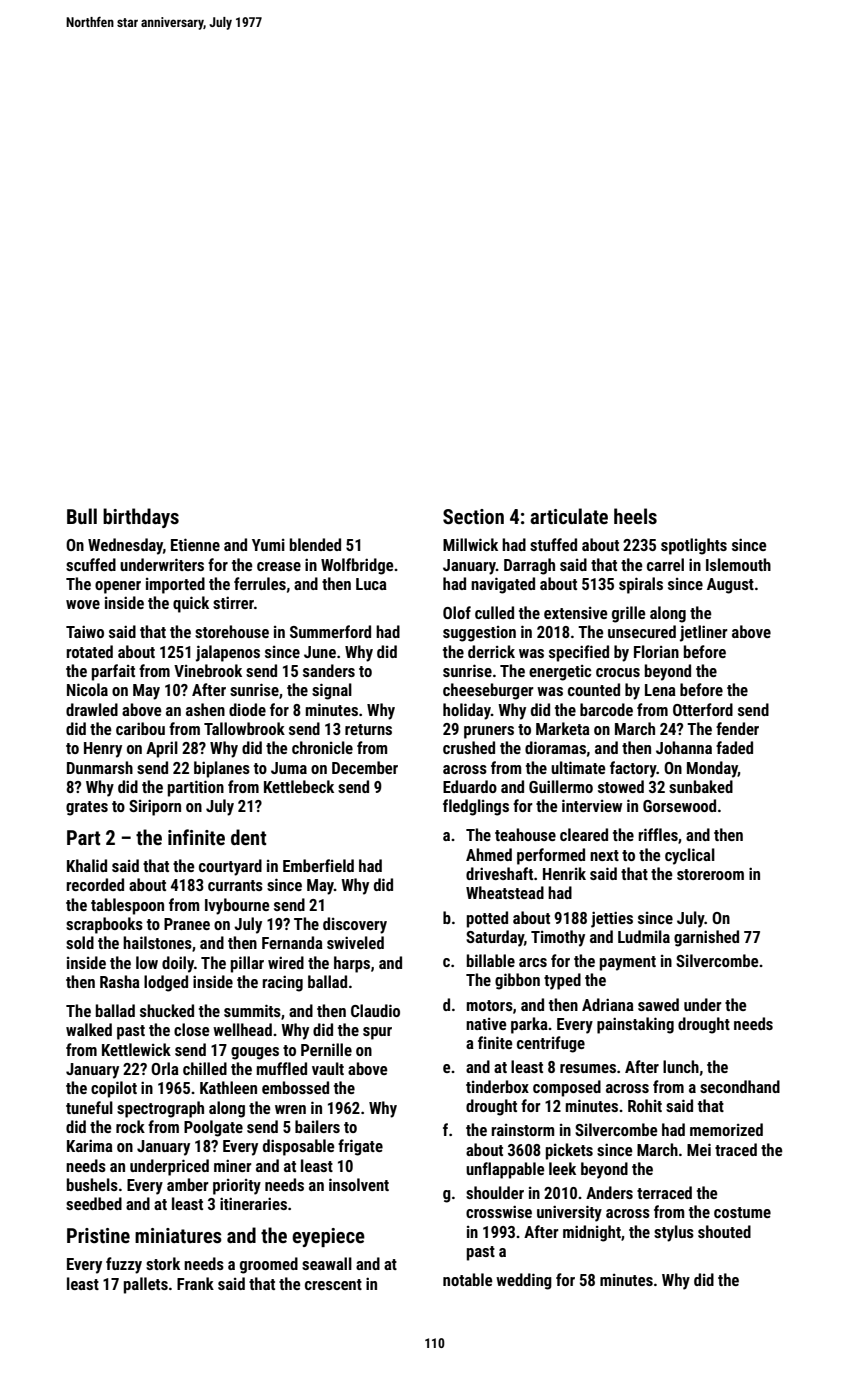 The width and height of the screenshot is (849, 1400). I want to click on stirrer, so click(233, 602).
